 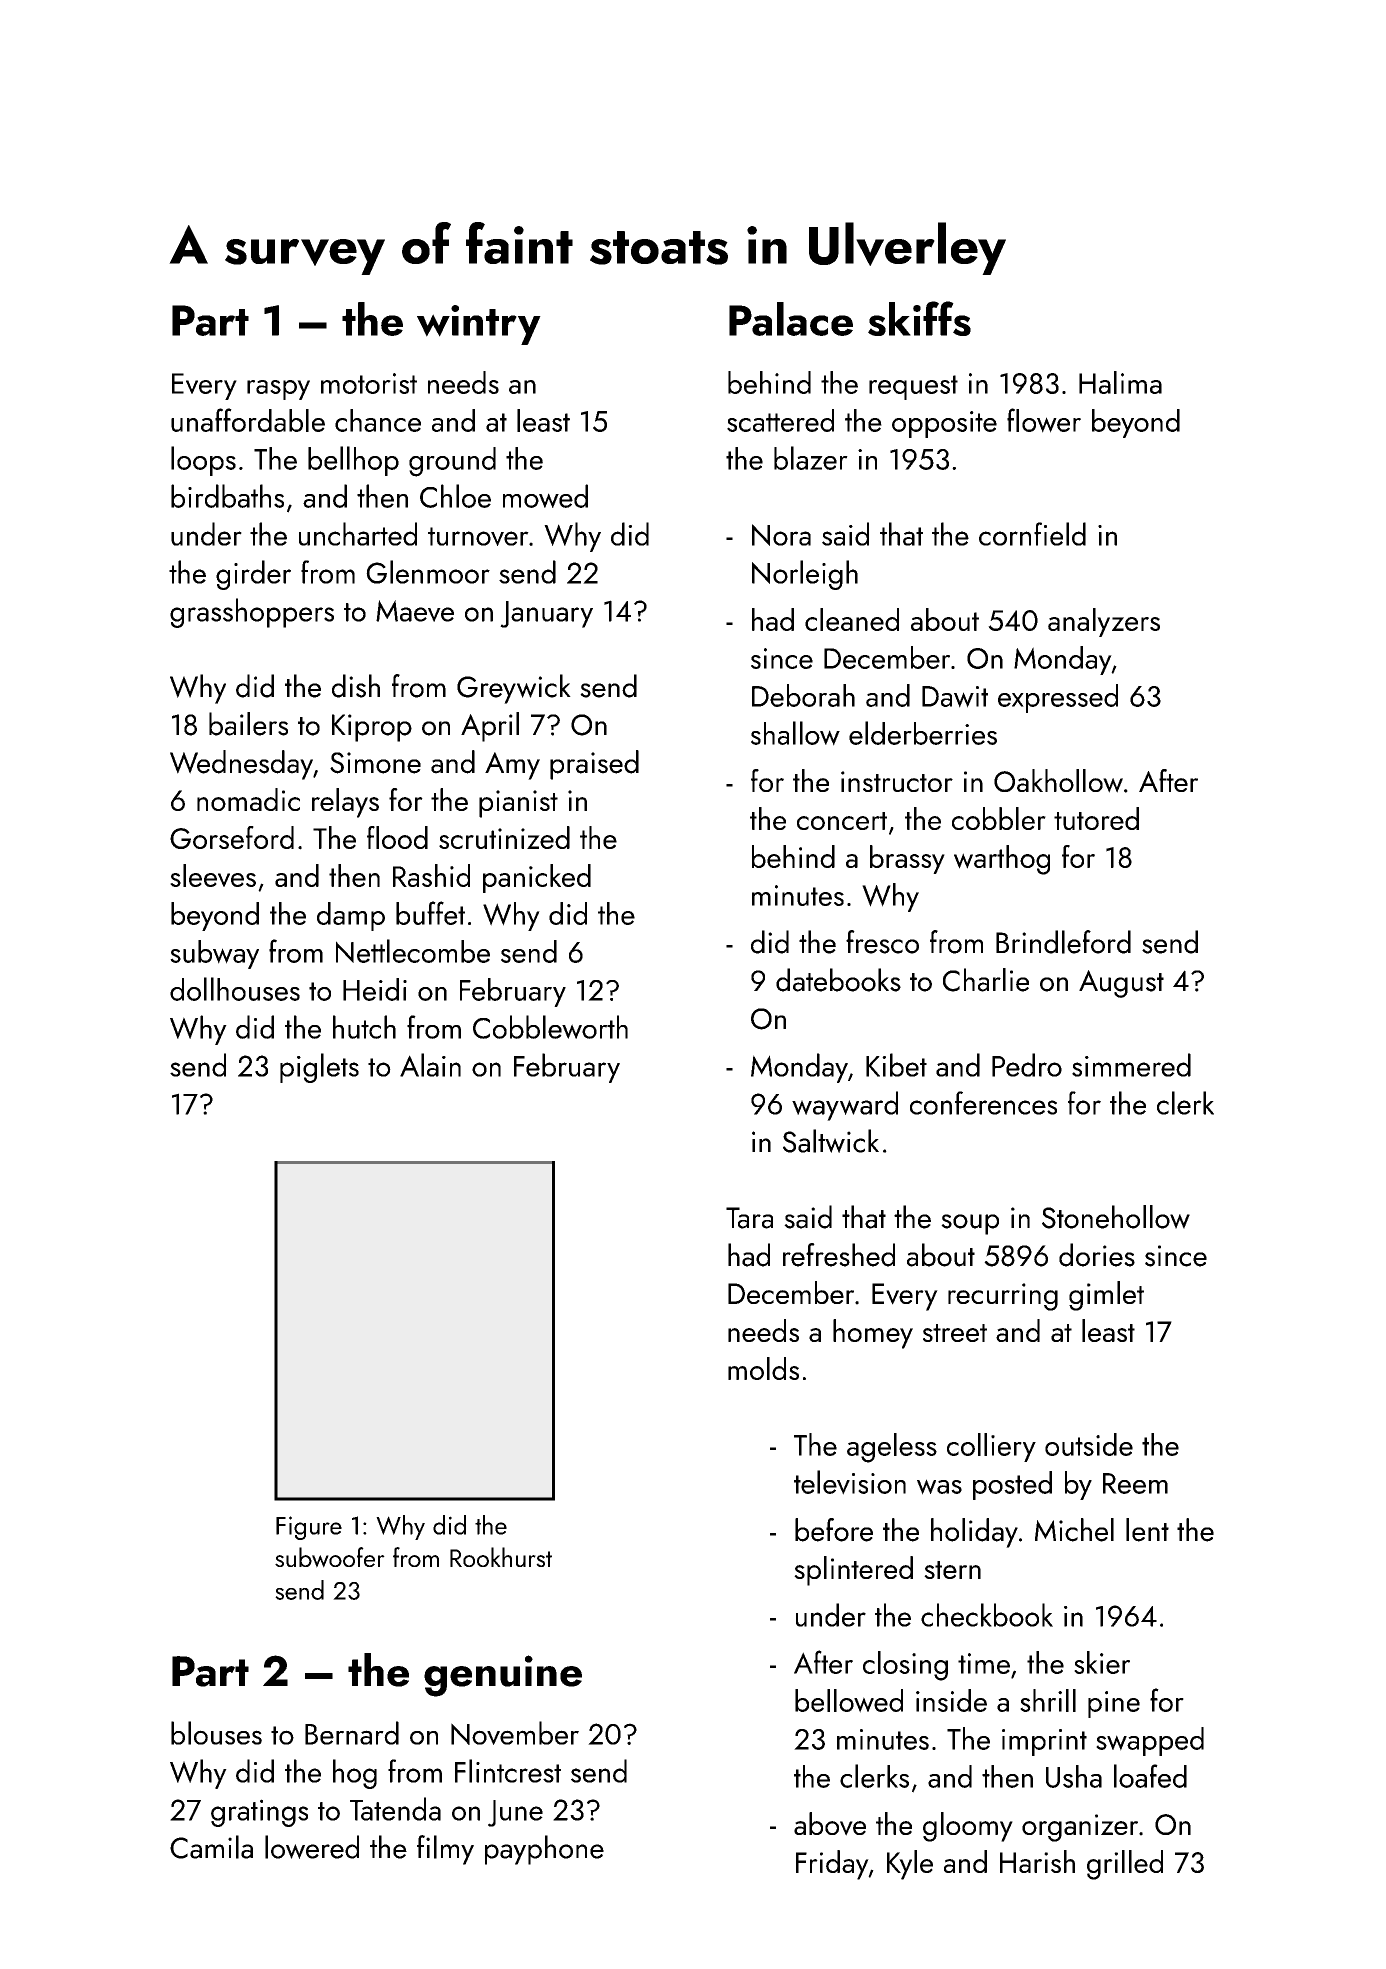 What do you see at coordinates (791, 319) in the screenshot?
I see `Palace` at bounding box center [791, 319].
